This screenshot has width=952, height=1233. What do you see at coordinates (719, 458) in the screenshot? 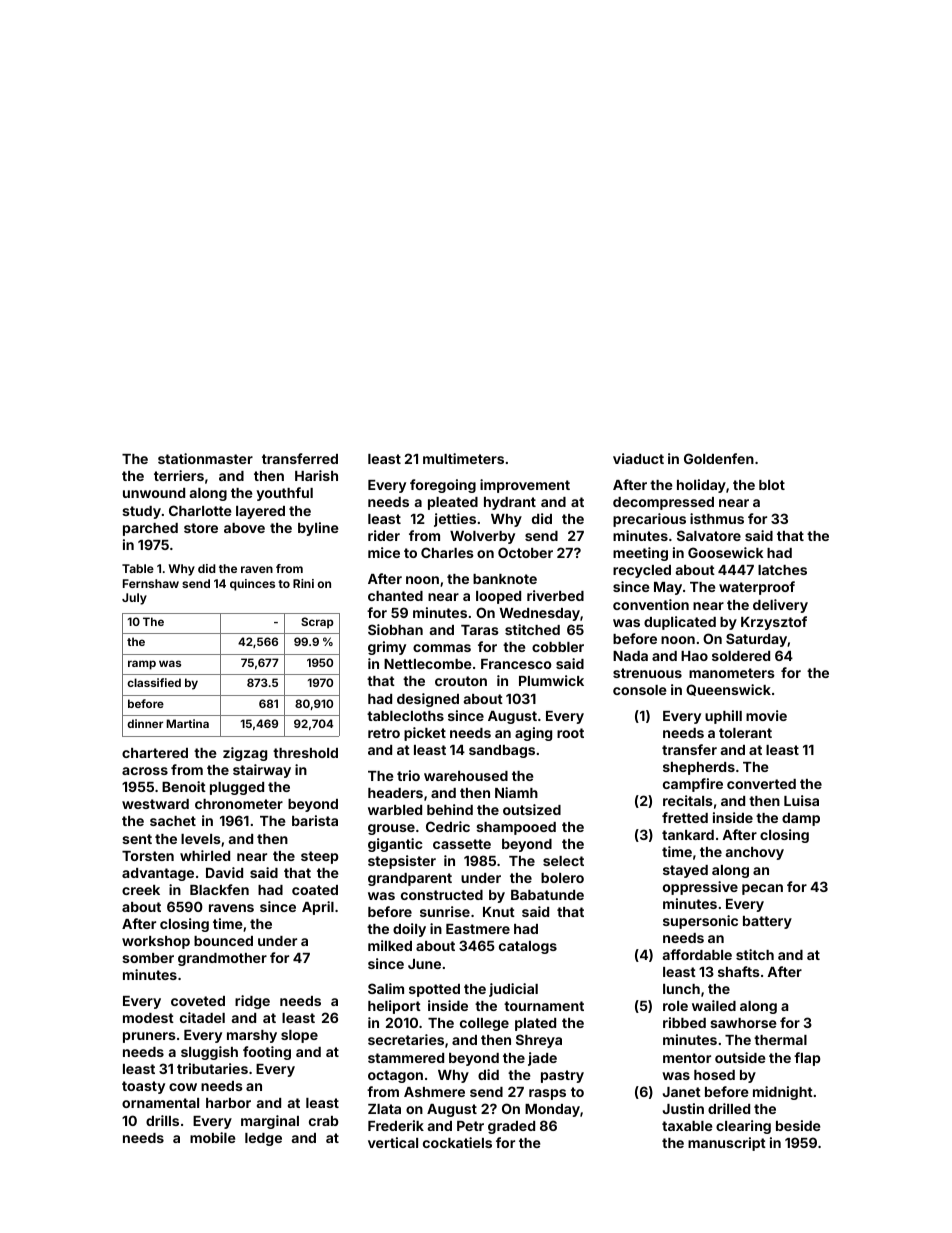
I see `Goldenfen` at bounding box center [719, 458].
